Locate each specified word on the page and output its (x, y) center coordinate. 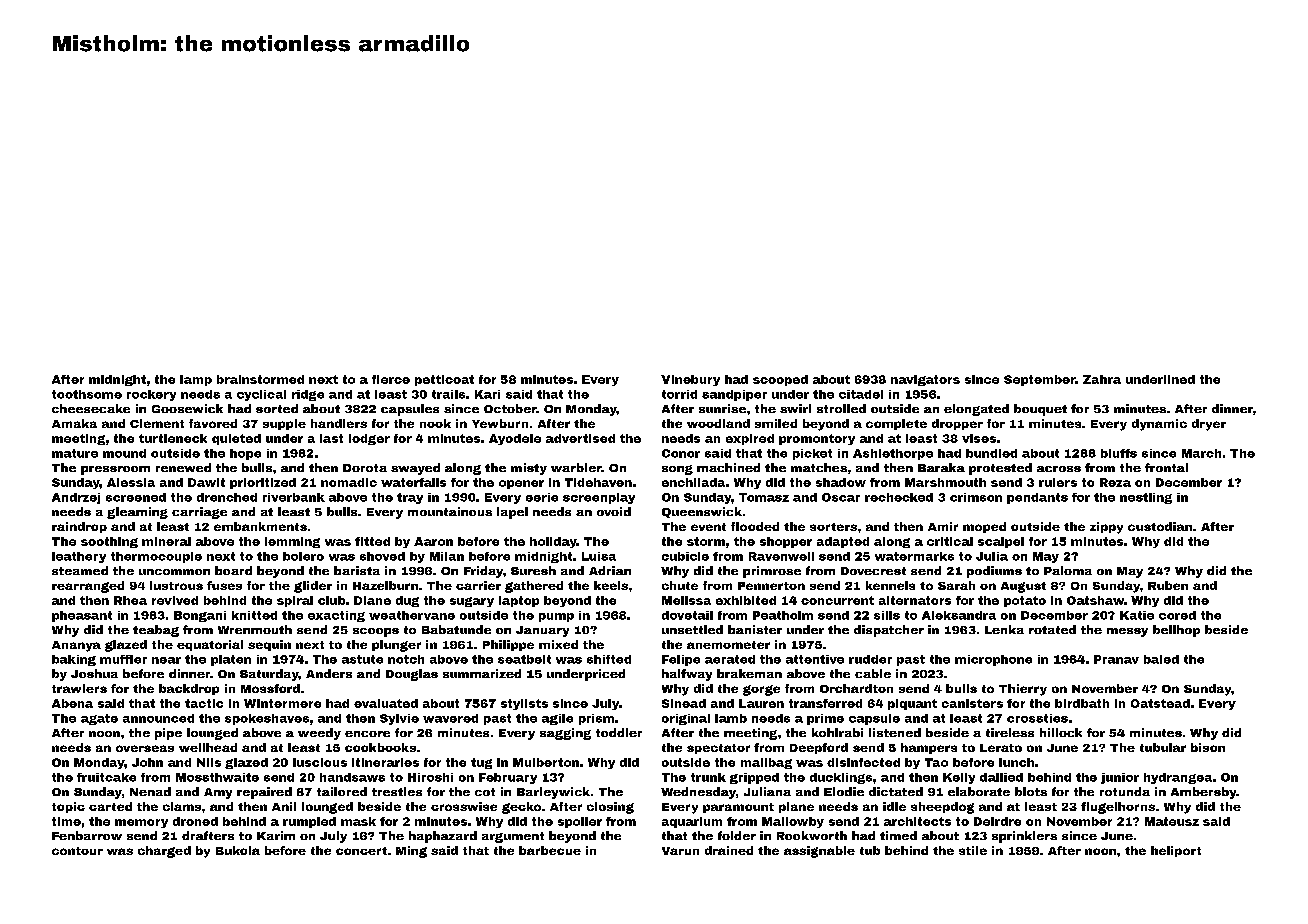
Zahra (1102, 379)
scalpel (1001, 542)
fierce (391, 379)
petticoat (444, 380)
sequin (269, 645)
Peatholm (783, 615)
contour (77, 851)
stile (973, 850)
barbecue (550, 850)
